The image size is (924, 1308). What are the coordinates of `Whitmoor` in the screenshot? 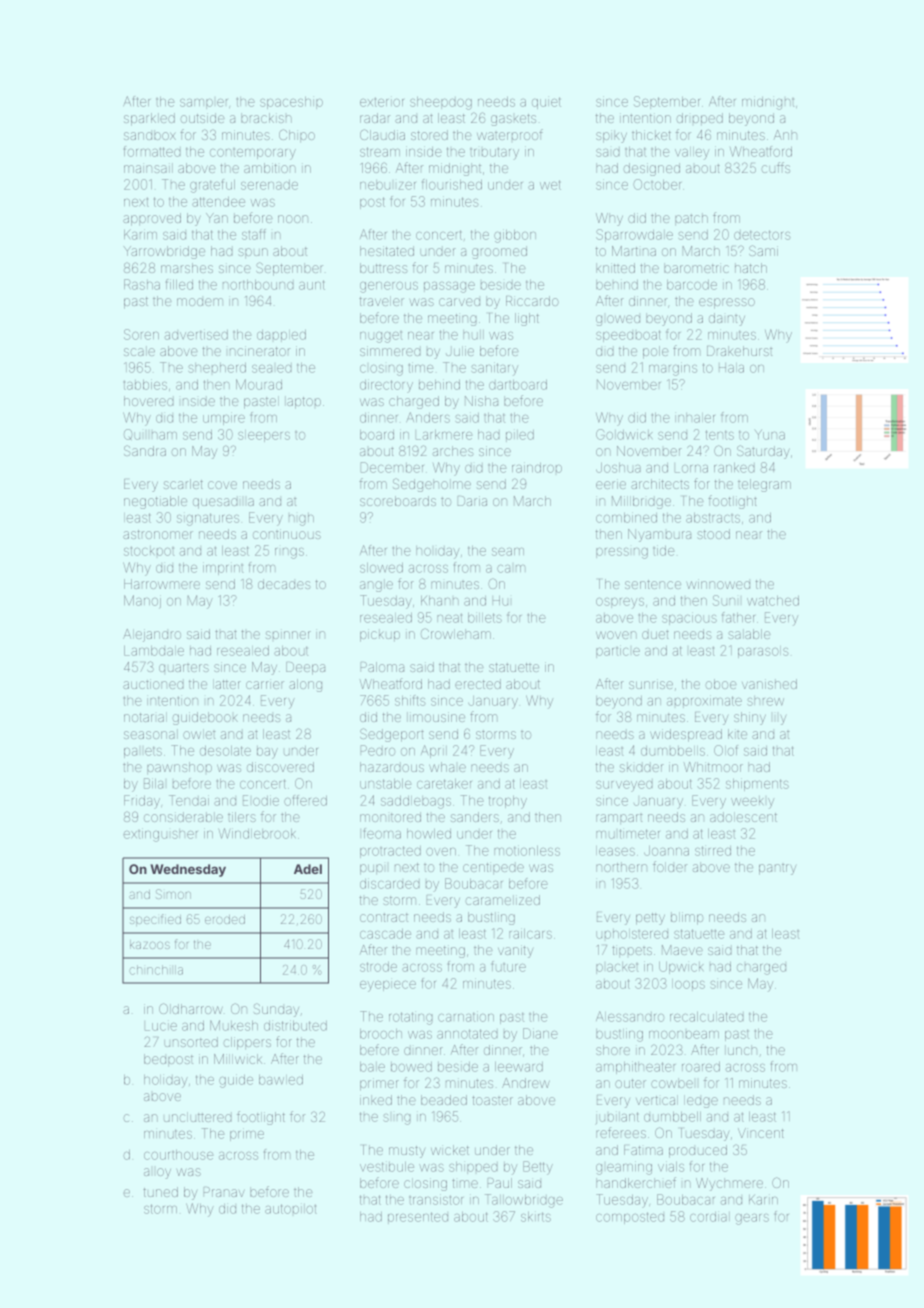 It's located at (713, 767).
